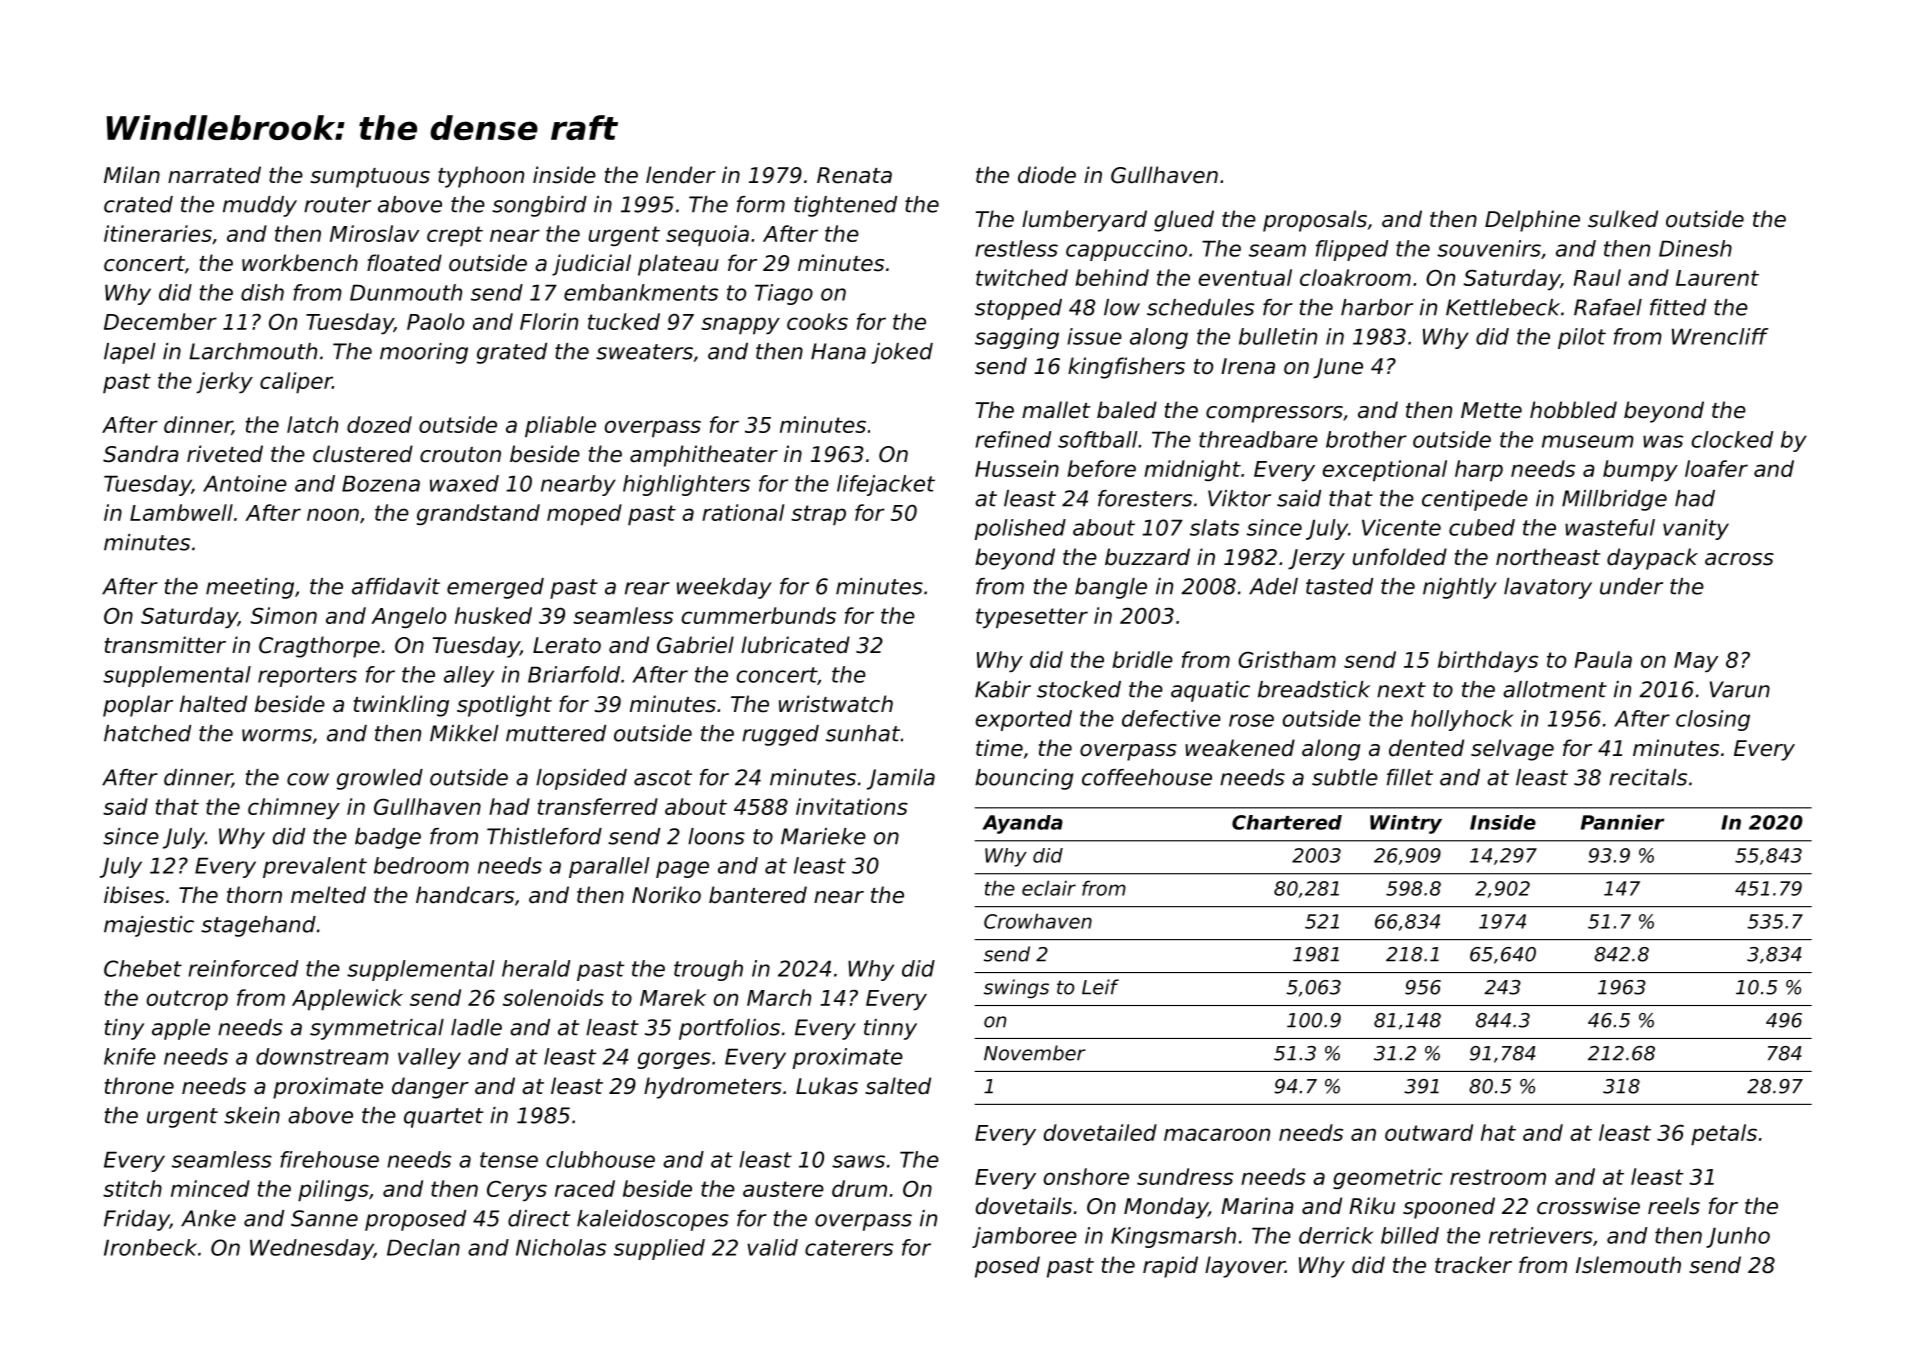 This screenshot has height=1354, width=1915. I want to click on Milan, so click(132, 175).
